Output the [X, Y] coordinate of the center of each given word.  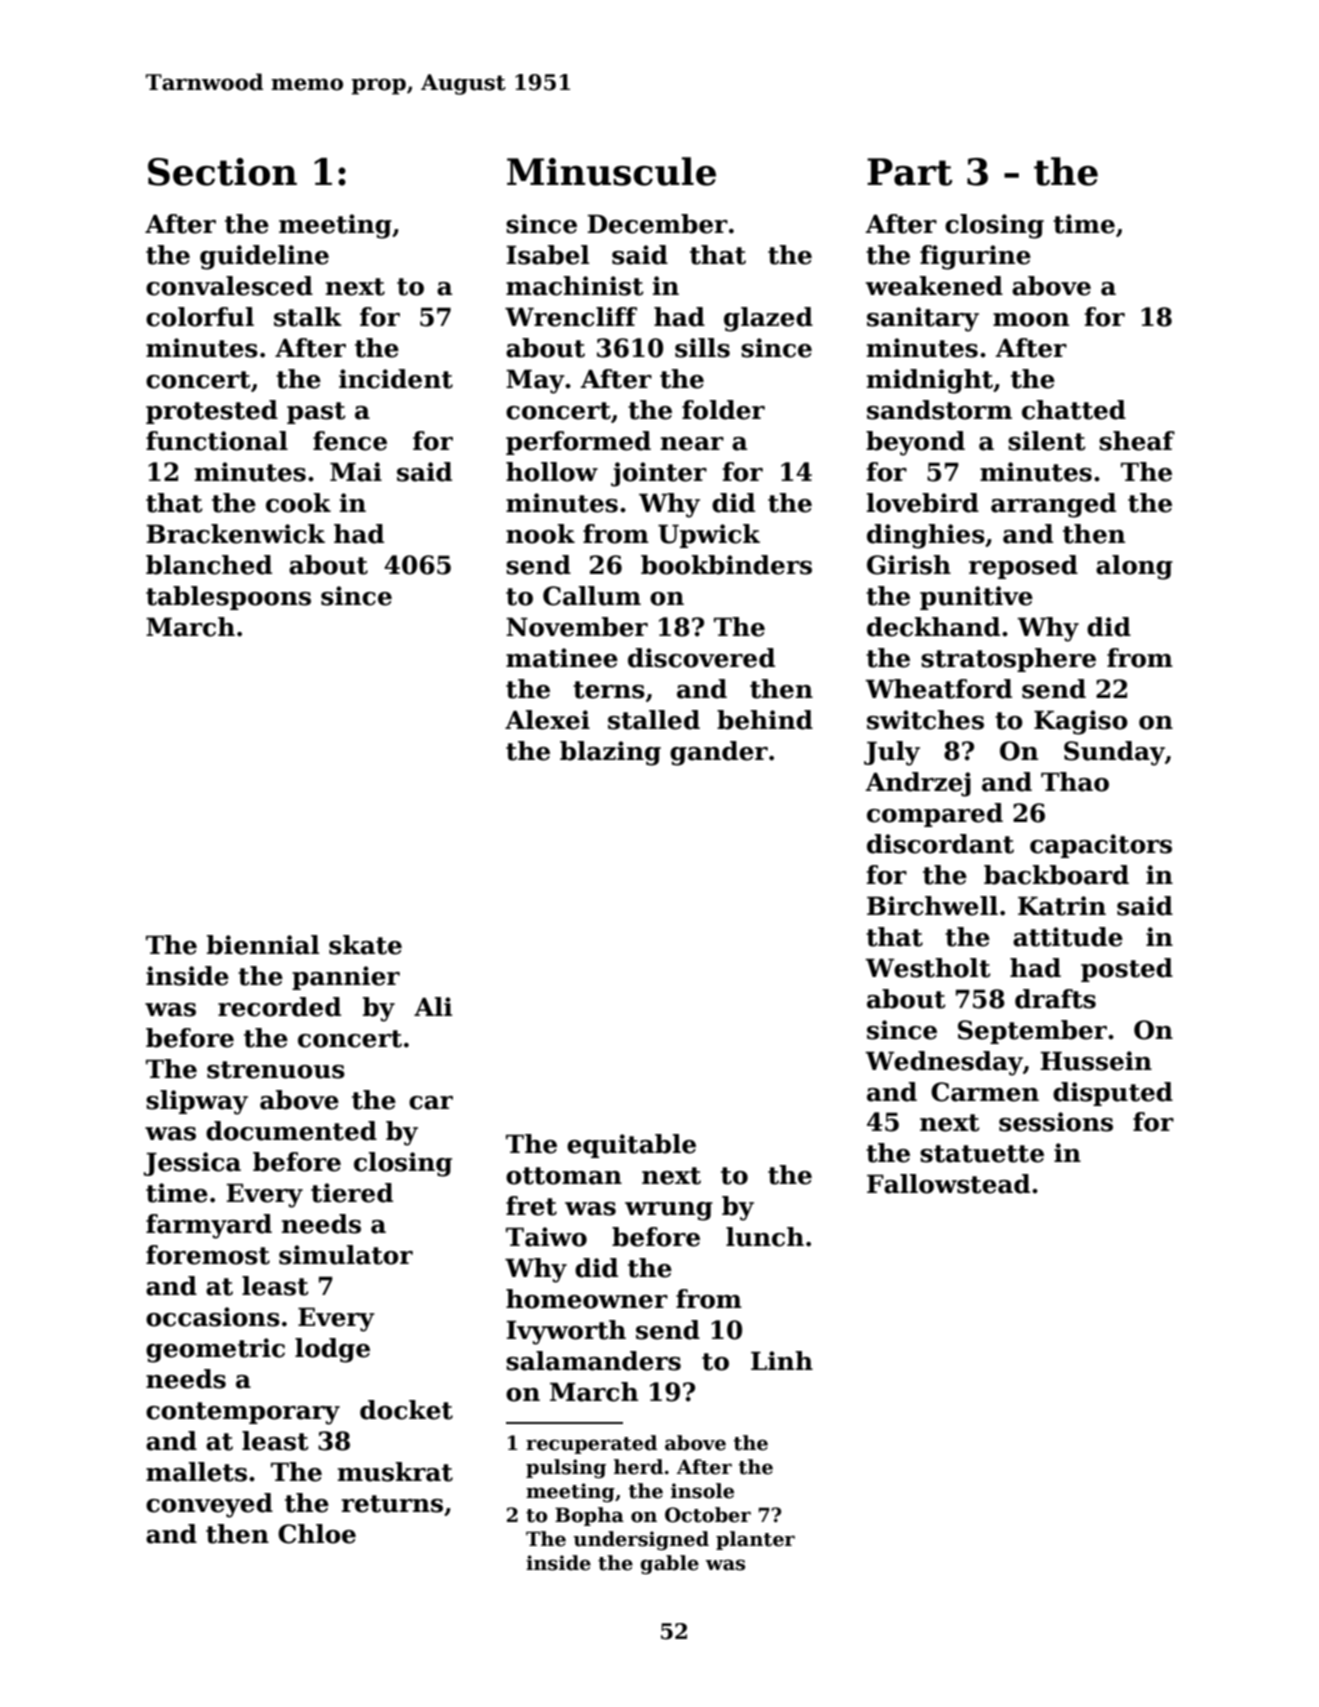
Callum [592, 596]
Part [909, 172]
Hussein [1096, 1061]
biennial [263, 945]
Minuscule [611, 171]
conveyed [209, 1505]
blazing [610, 753]
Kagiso [1081, 722]
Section [222, 172]
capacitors [1101, 846]
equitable [631, 1146]
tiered [352, 1193]
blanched [209, 565]
